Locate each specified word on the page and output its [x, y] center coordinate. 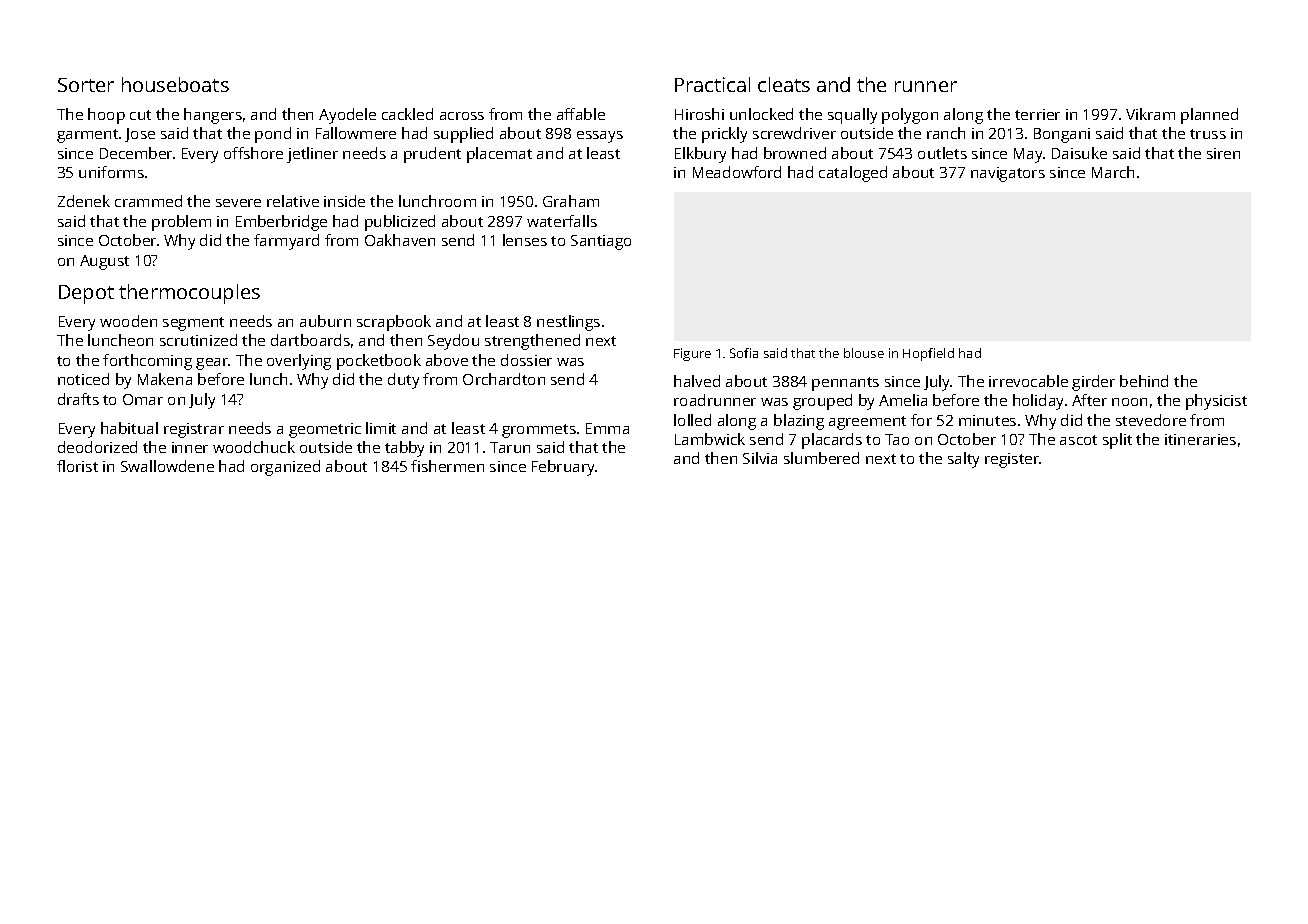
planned [1209, 116]
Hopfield [928, 354]
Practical [712, 84]
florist [77, 466]
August [104, 262]
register [1012, 460]
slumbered [821, 458]
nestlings [568, 323]
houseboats [175, 84]
